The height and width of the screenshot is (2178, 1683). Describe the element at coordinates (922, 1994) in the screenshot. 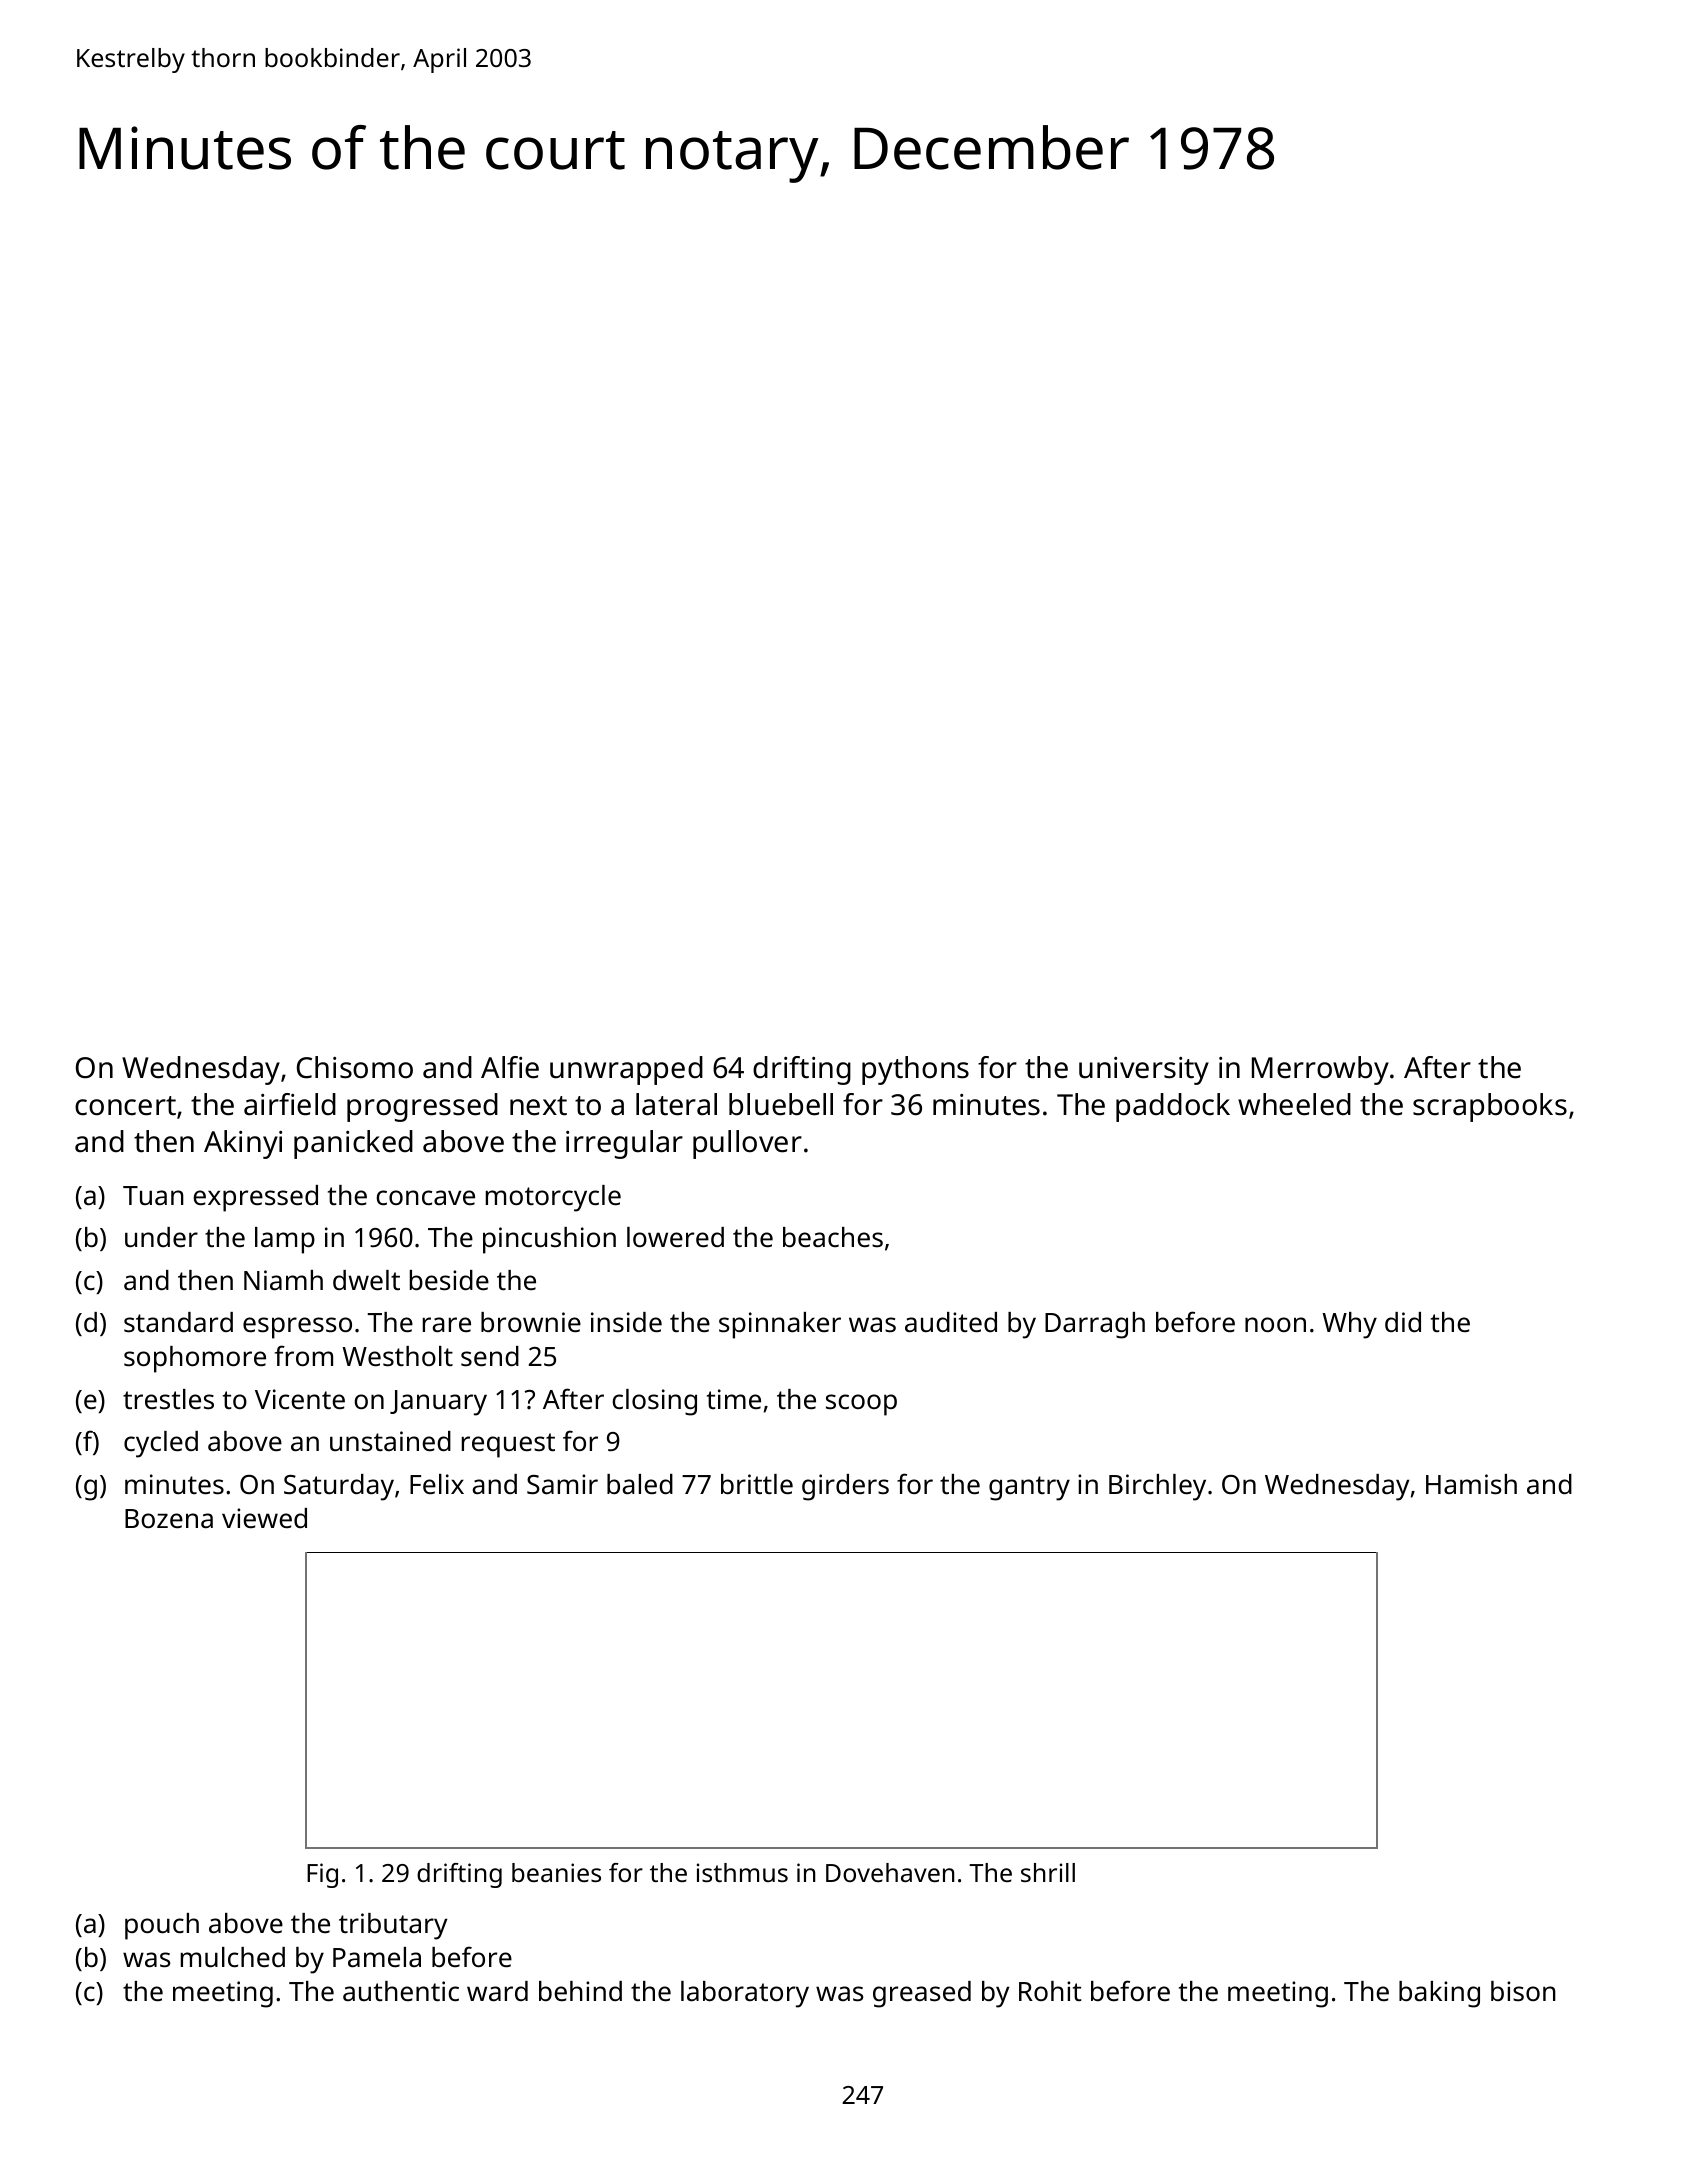

I see `greased` at that location.
